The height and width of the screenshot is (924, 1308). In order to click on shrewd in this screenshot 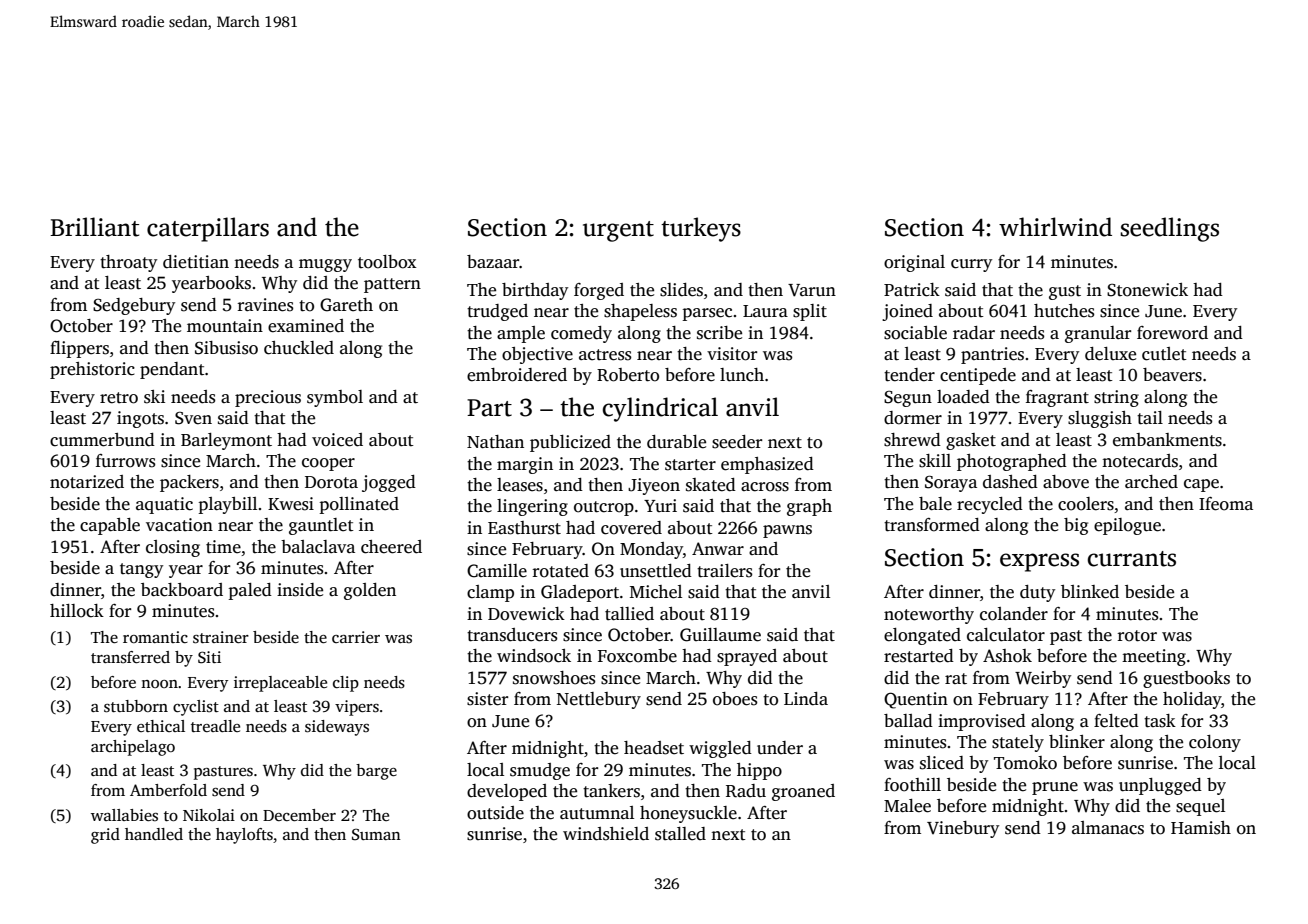, I will do `click(912, 440)`.
